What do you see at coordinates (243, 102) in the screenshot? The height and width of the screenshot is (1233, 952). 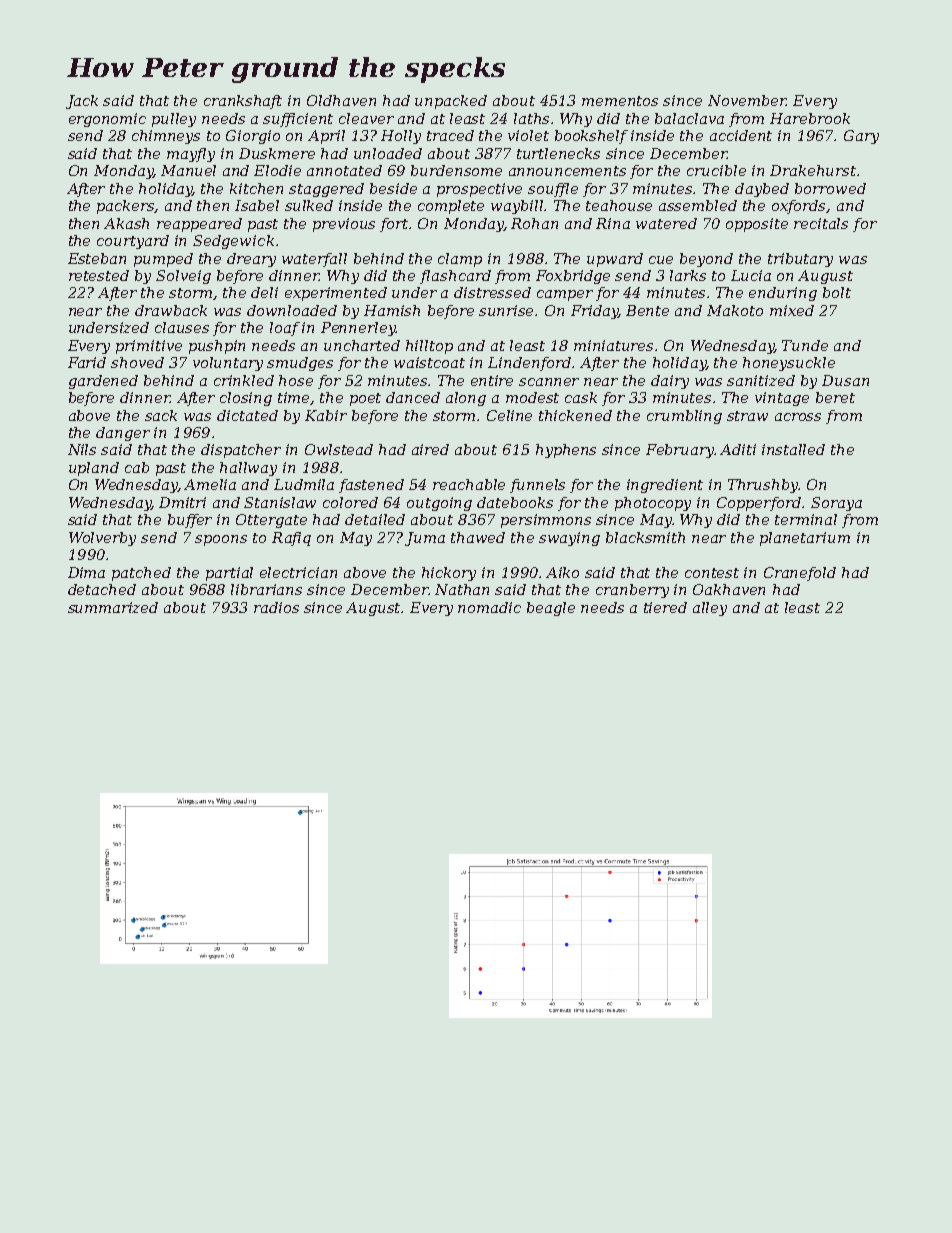 I see `crankshaft` at bounding box center [243, 102].
